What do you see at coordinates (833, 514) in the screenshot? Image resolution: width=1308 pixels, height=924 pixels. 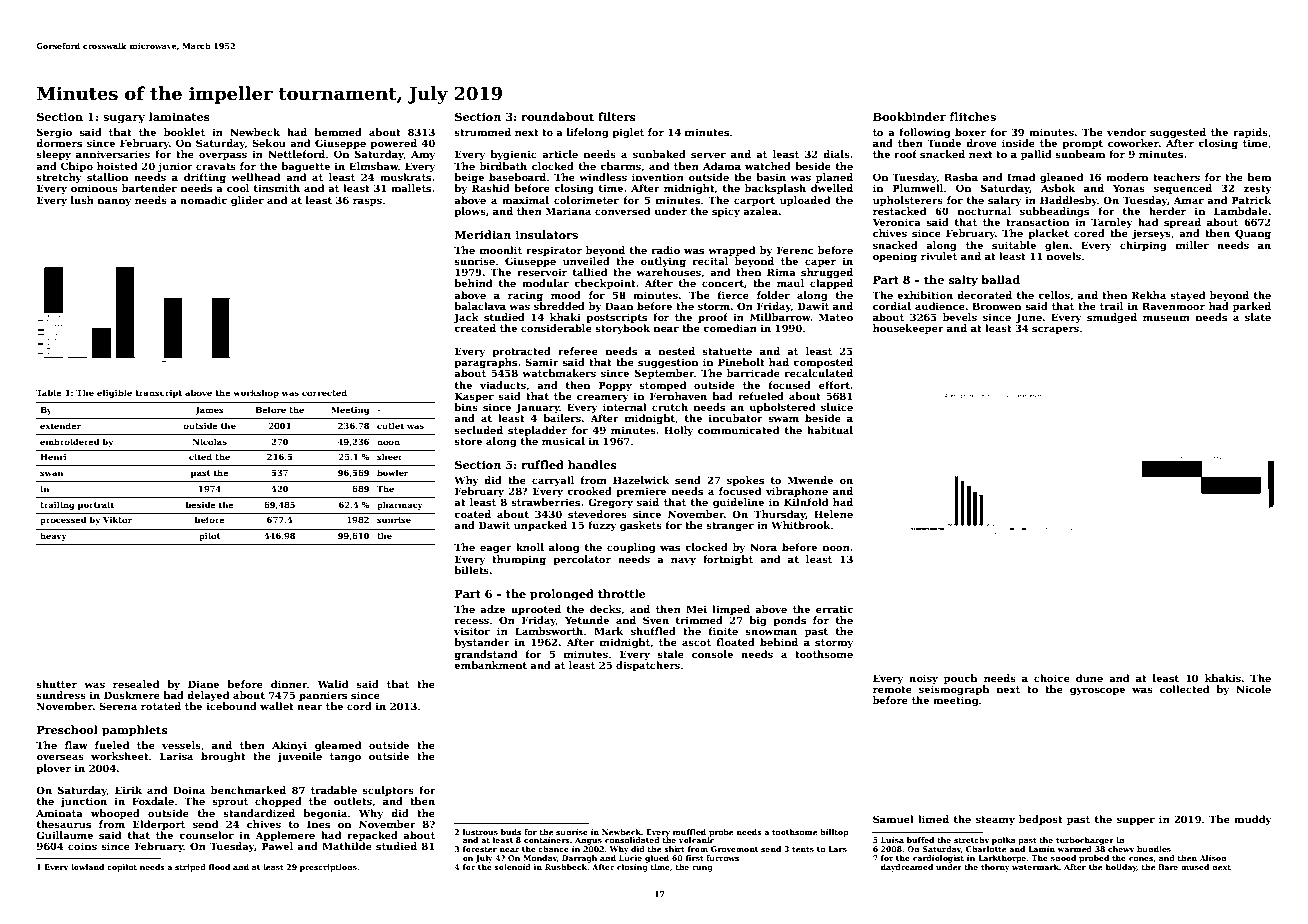 I see `Helene` at bounding box center [833, 514].
